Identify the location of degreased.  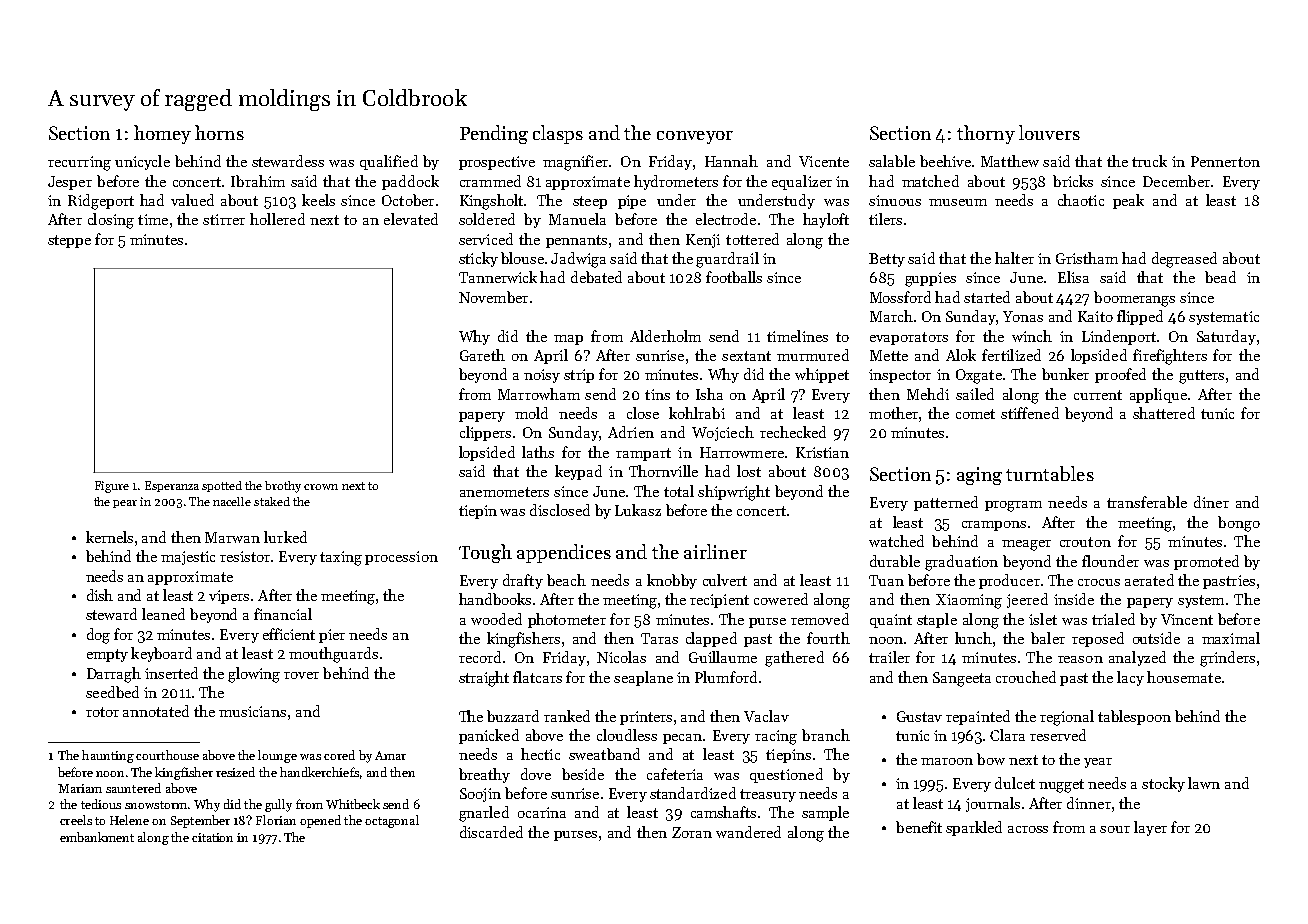
(1184, 260).
